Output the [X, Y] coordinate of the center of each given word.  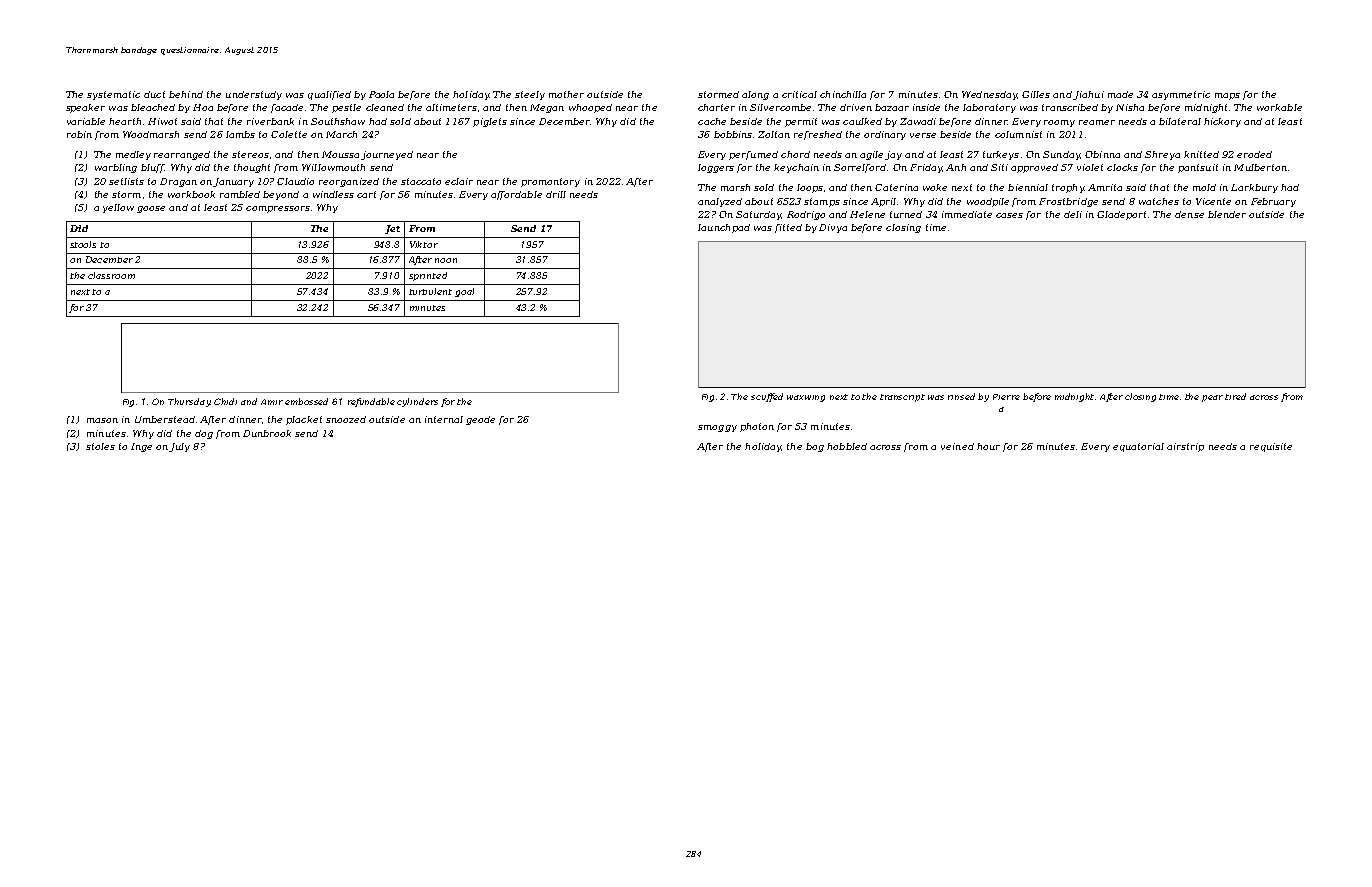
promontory [550, 182]
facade [287, 108]
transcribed [1070, 107]
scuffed [767, 397]
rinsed [961, 396]
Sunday [1061, 155]
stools [83, 244]
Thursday [189, 402]
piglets [490, 122]
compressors [278, 209]
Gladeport [1121, 215]
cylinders [417, 402]
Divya [833, 228]
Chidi [225, 401]
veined [957, 446]
